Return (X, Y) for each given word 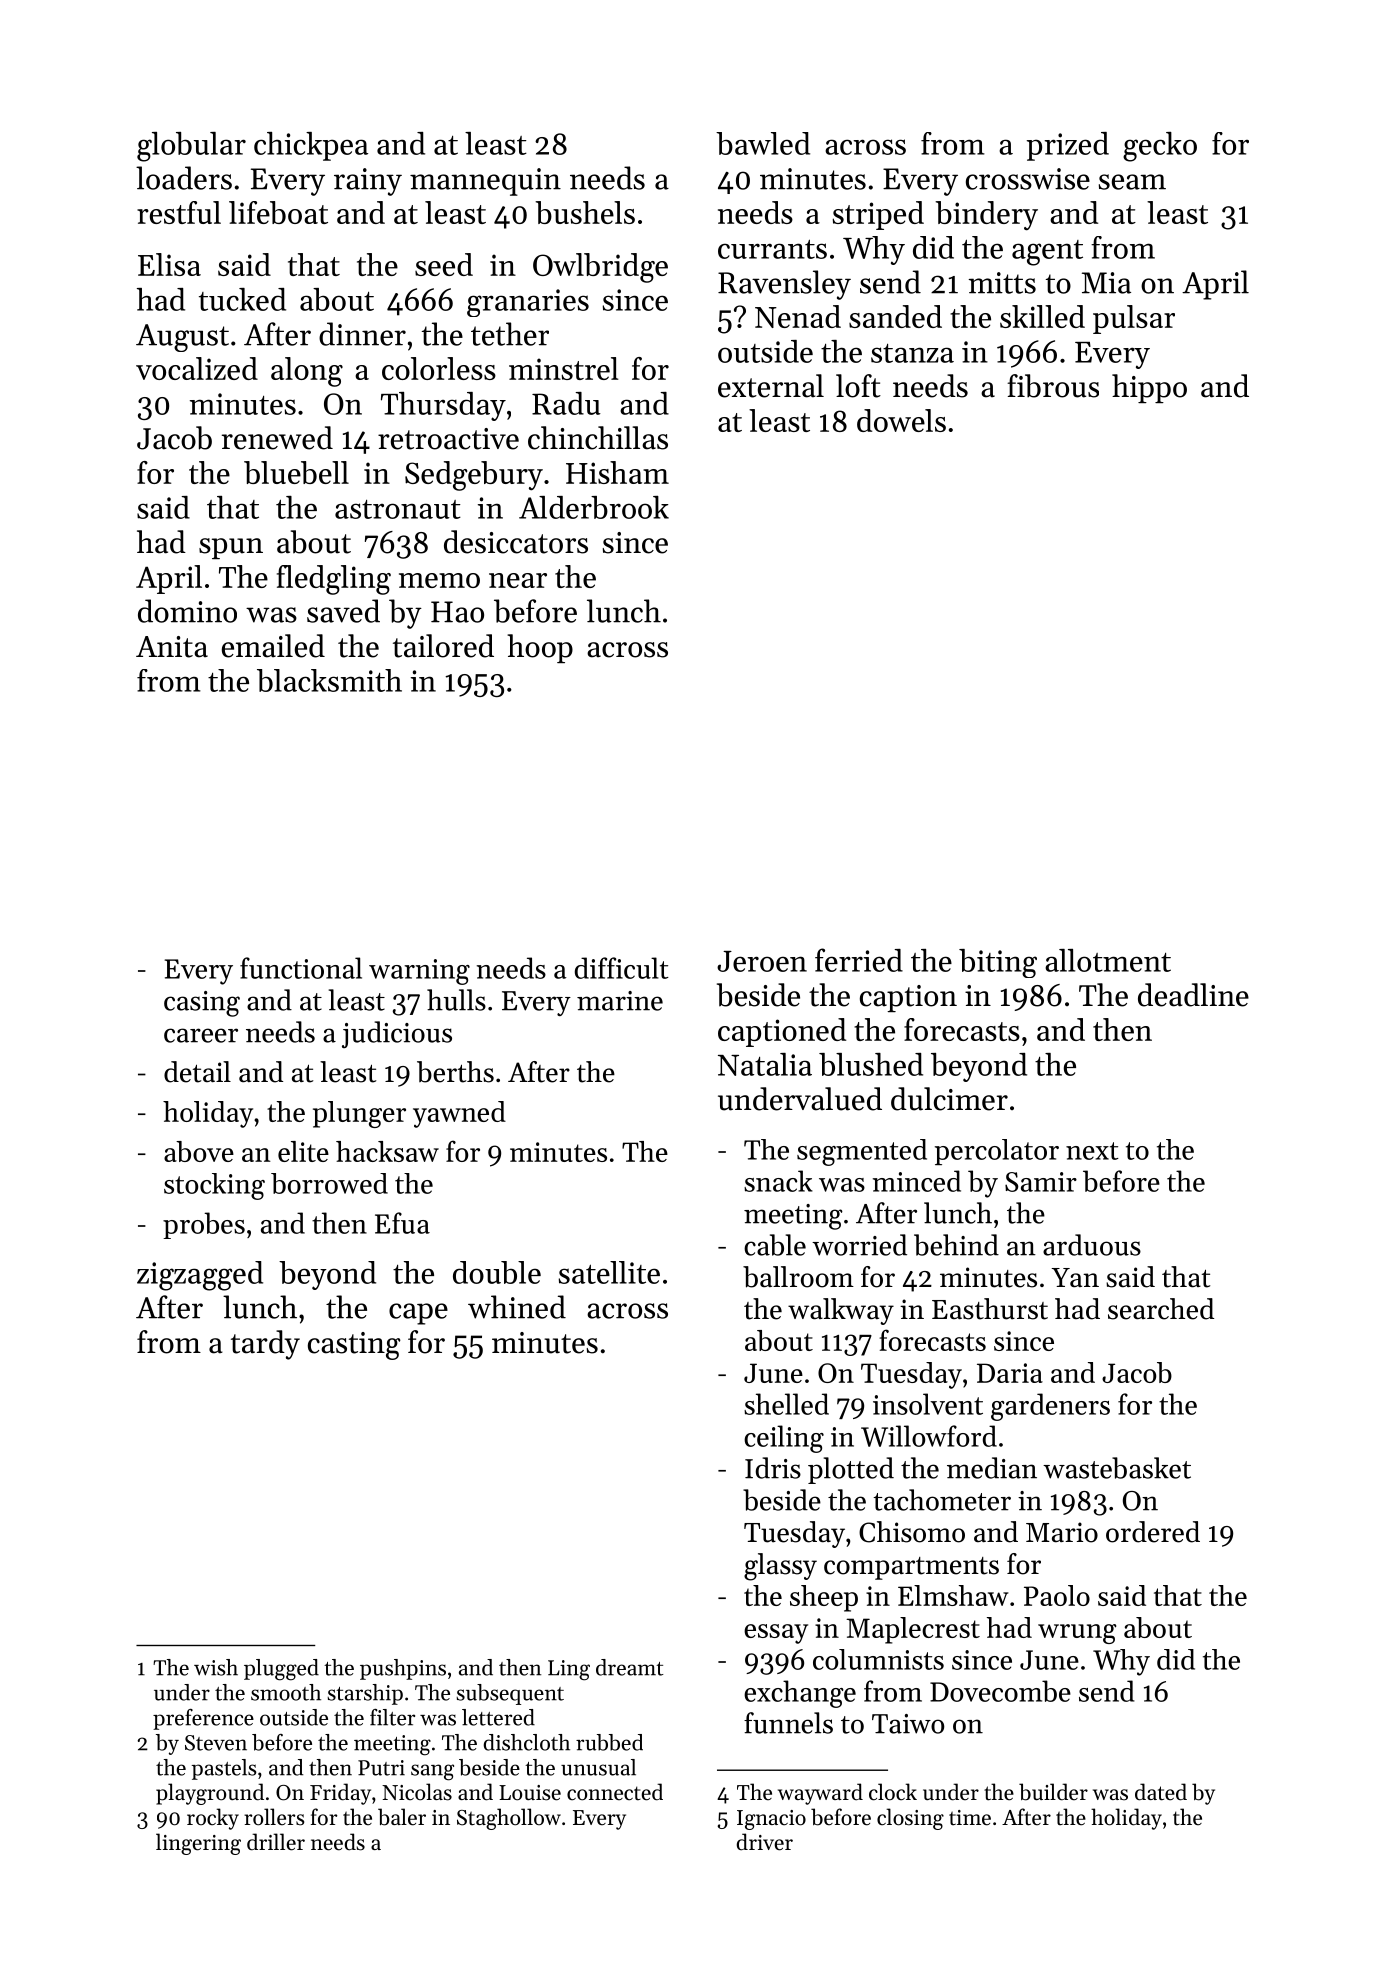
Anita (172, 647)
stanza (912, 353)
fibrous (1053, 386)
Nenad (798, 316)
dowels (901, 420)
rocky (213, 1819)
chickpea (311, 146)
